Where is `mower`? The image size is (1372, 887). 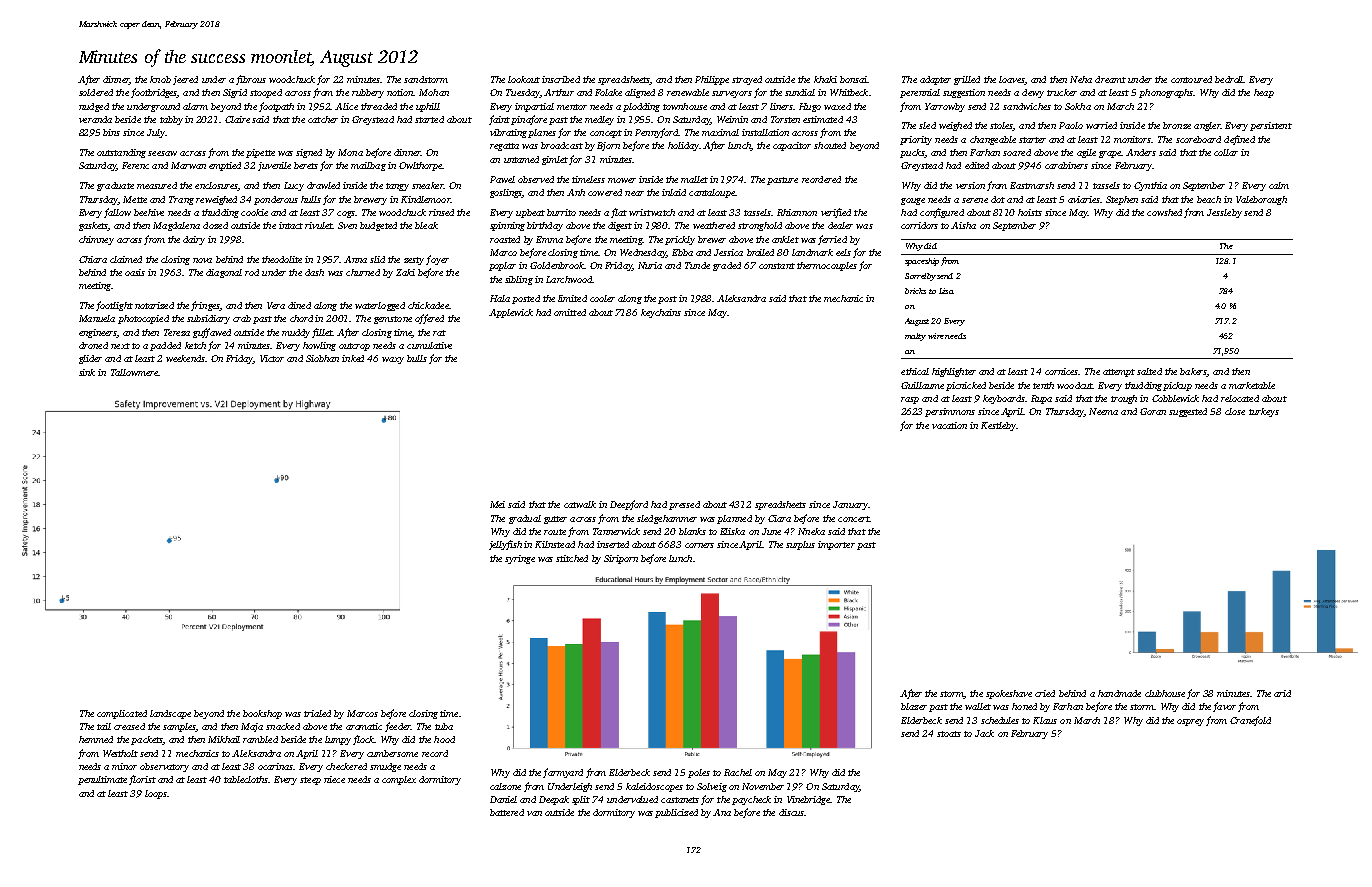 mower is located at coordinates (622, 180).
